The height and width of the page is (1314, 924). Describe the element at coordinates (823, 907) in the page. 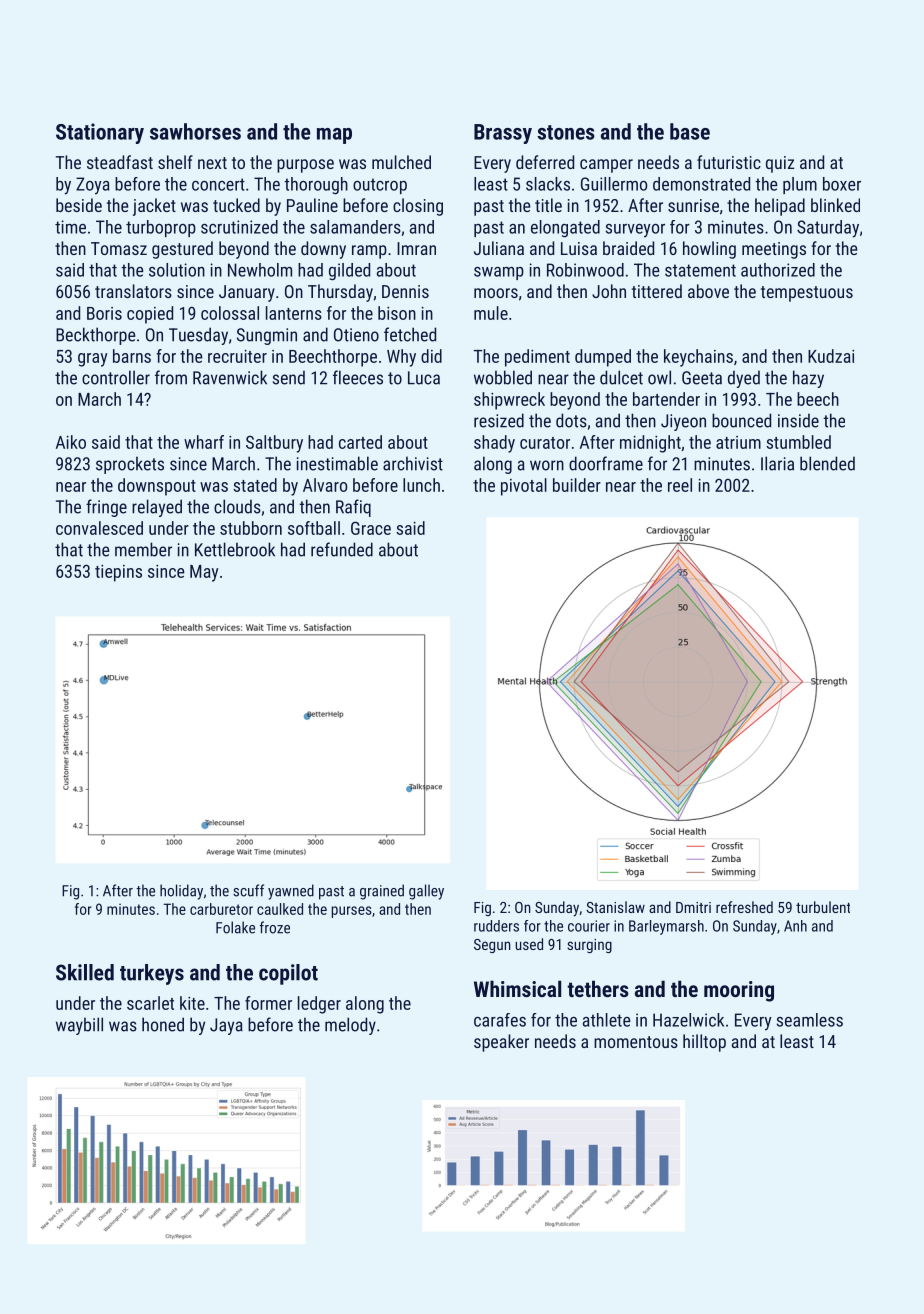

I see `turbulent` at that location.
